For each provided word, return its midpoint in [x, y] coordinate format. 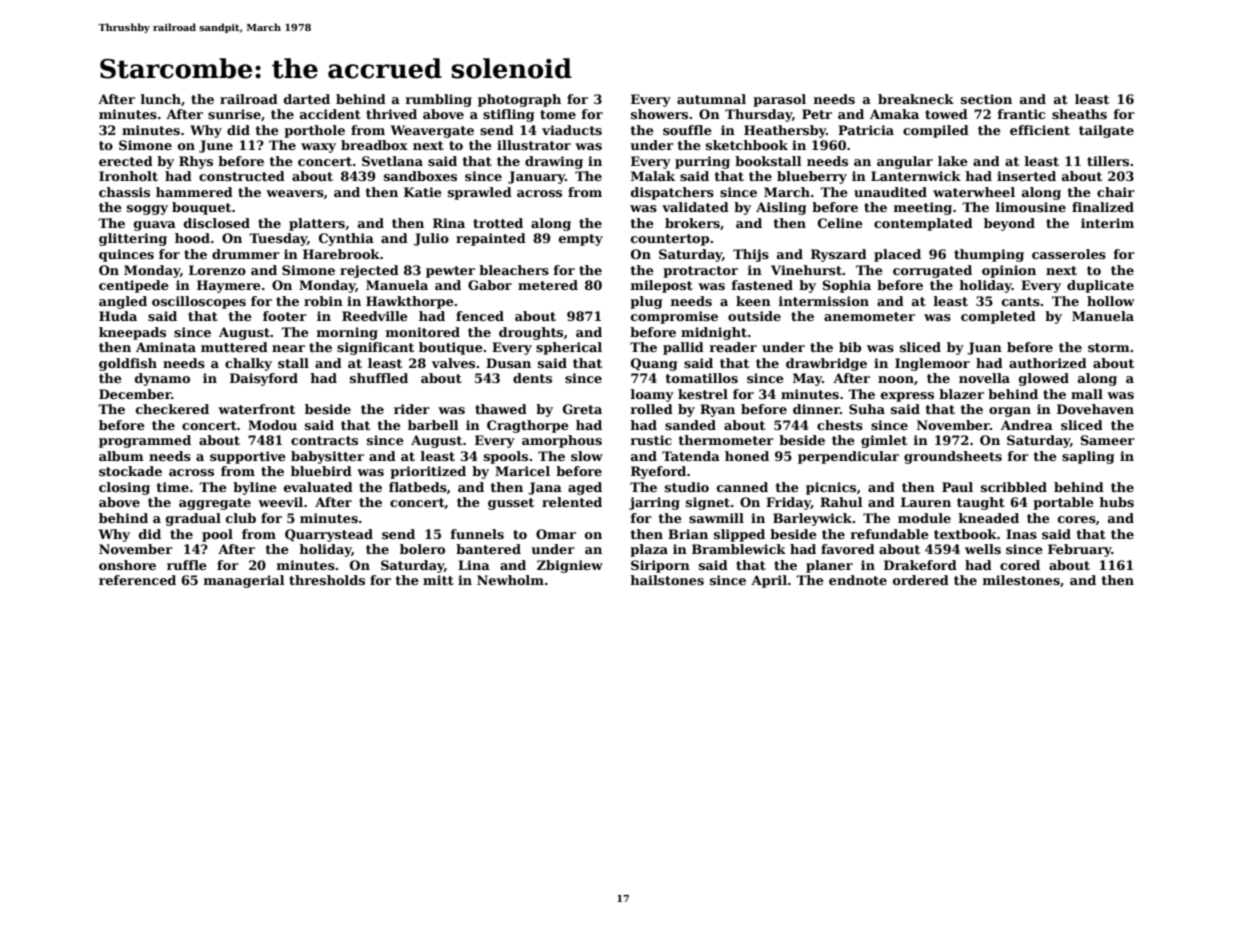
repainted [491, 239]
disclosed [217, 223]
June [216, 146]
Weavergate [432, 131]
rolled [652, 409]
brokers [692, 223]
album [121, 456]
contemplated [923, 224]
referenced [137, 580]
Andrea [1027, 425]
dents [532, 378]
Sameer [1108, 440]
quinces [126, 255]
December [135, 394]
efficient [1040, 130]
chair [1116, 192]
